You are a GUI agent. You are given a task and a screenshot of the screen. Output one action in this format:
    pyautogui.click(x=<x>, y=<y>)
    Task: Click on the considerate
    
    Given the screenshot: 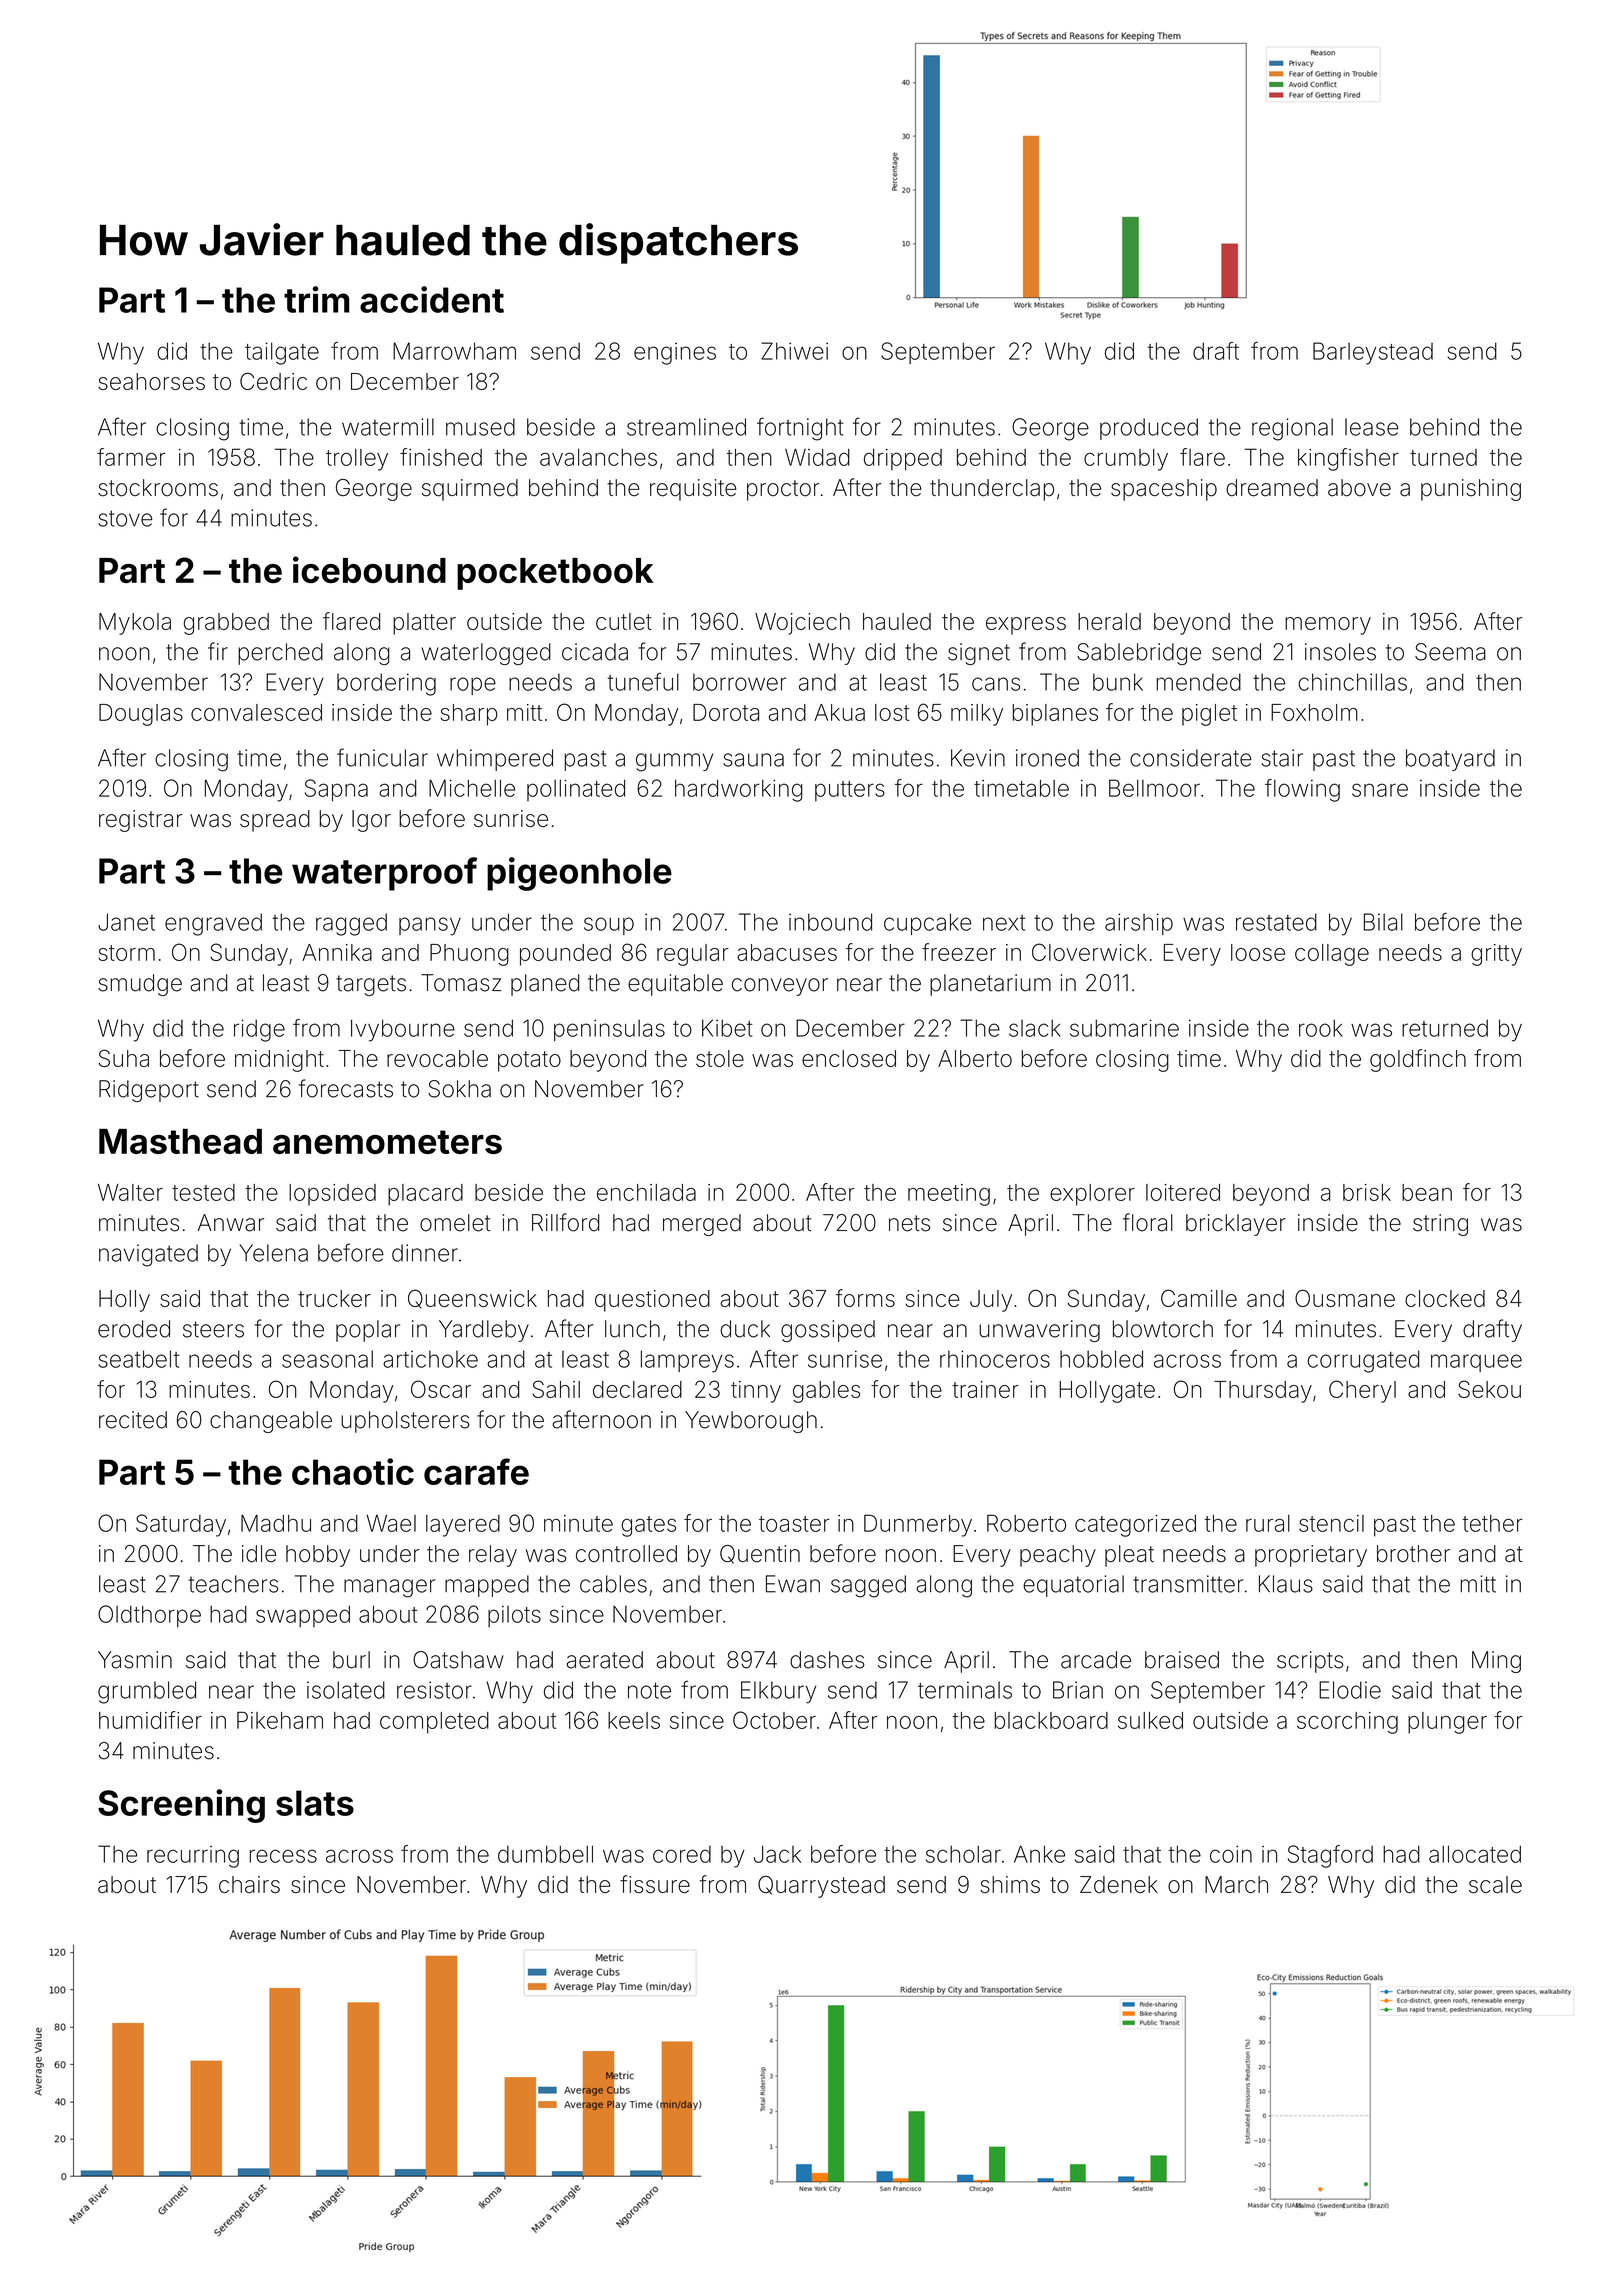 What is the action you would take?
    pyautogui.click(x=1190, y=758)
